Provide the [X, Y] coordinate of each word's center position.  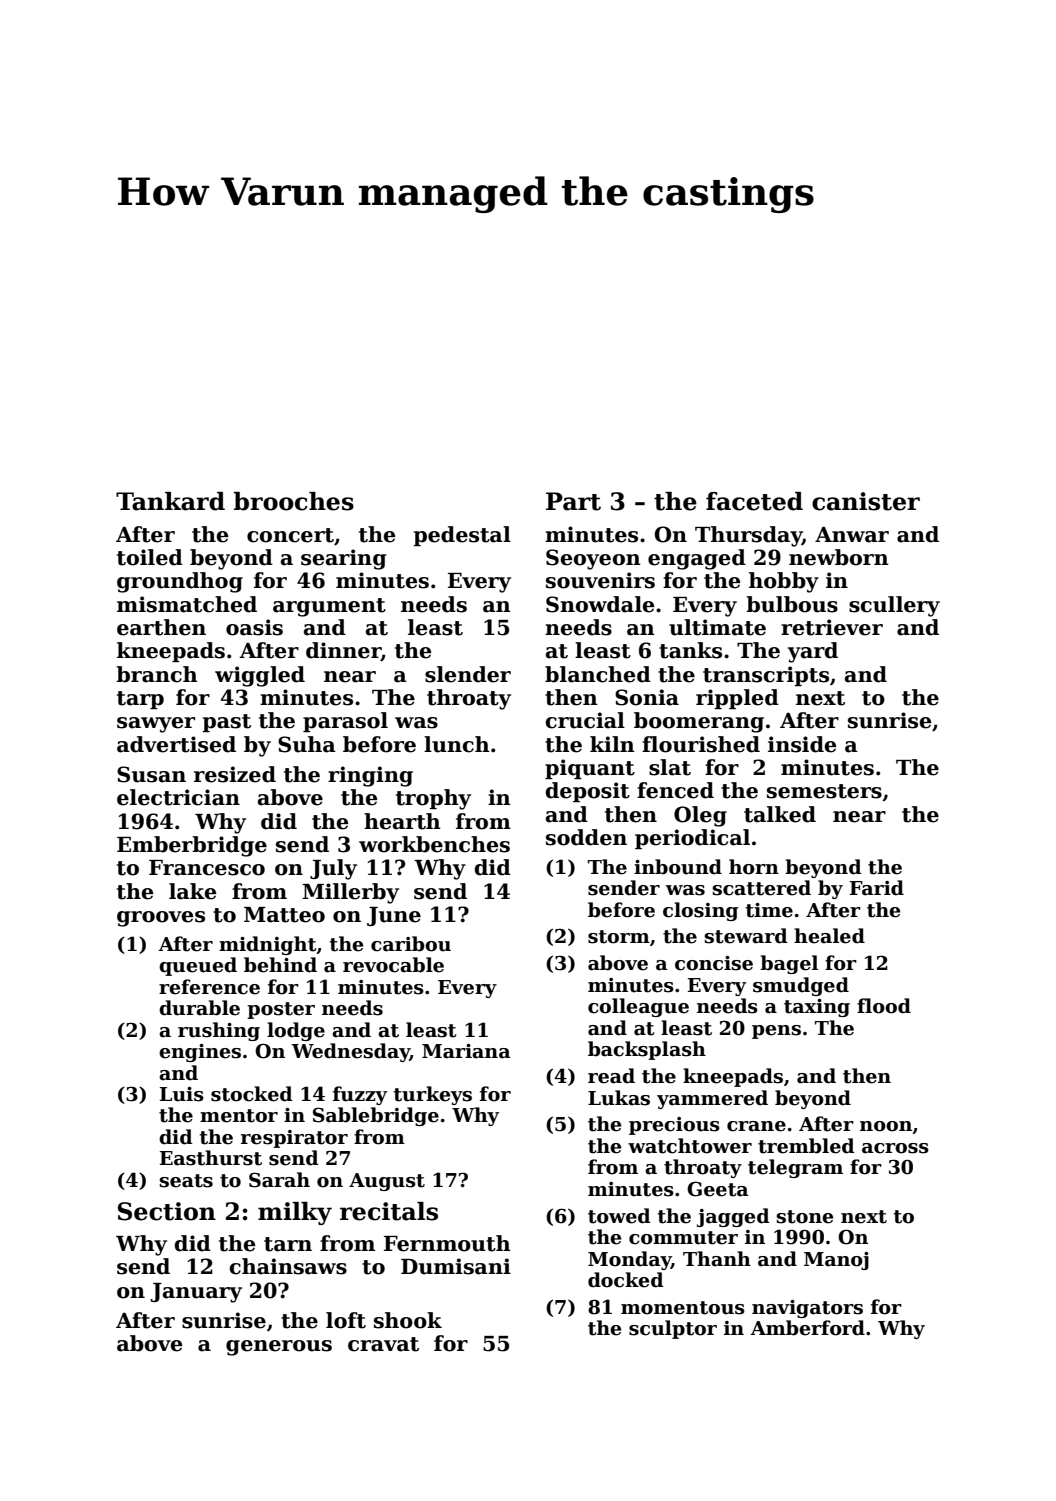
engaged [697, 559]
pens [776, 1032]
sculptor [673, 1329]
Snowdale [600, 604]
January [196, 1293]
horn [754, 867]
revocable [393, 965]
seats [186, 1181]
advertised [176, 744]
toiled [150, 557]
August [387, 1182]
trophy [433, 799]
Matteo [284, 915]
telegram [795, 1168]
